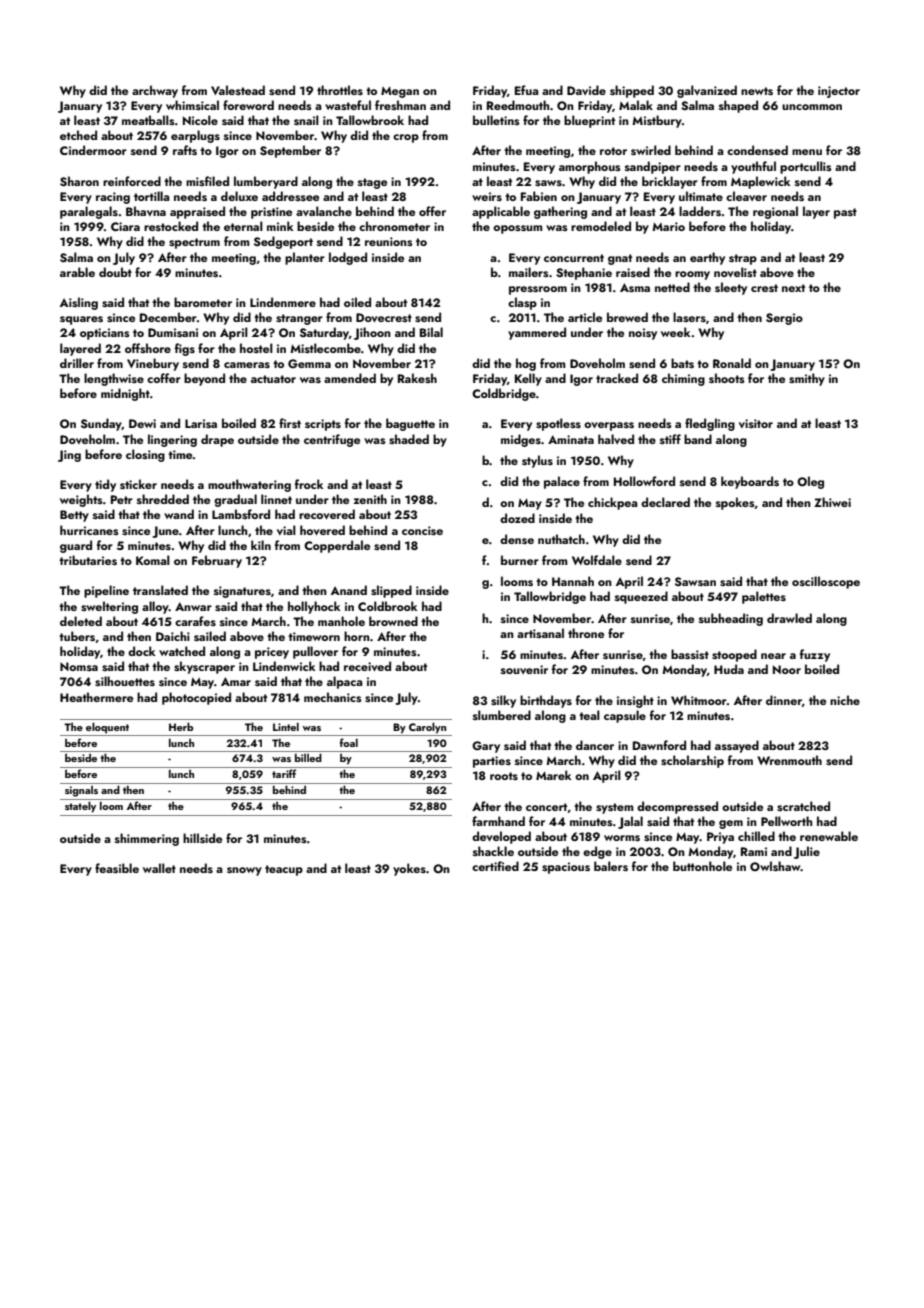 This screenshot has width=924, height=1308. What do you see at coordinates (389, 241) in the screenshot?
I see `reunions` at bounding box center [389, 241].
